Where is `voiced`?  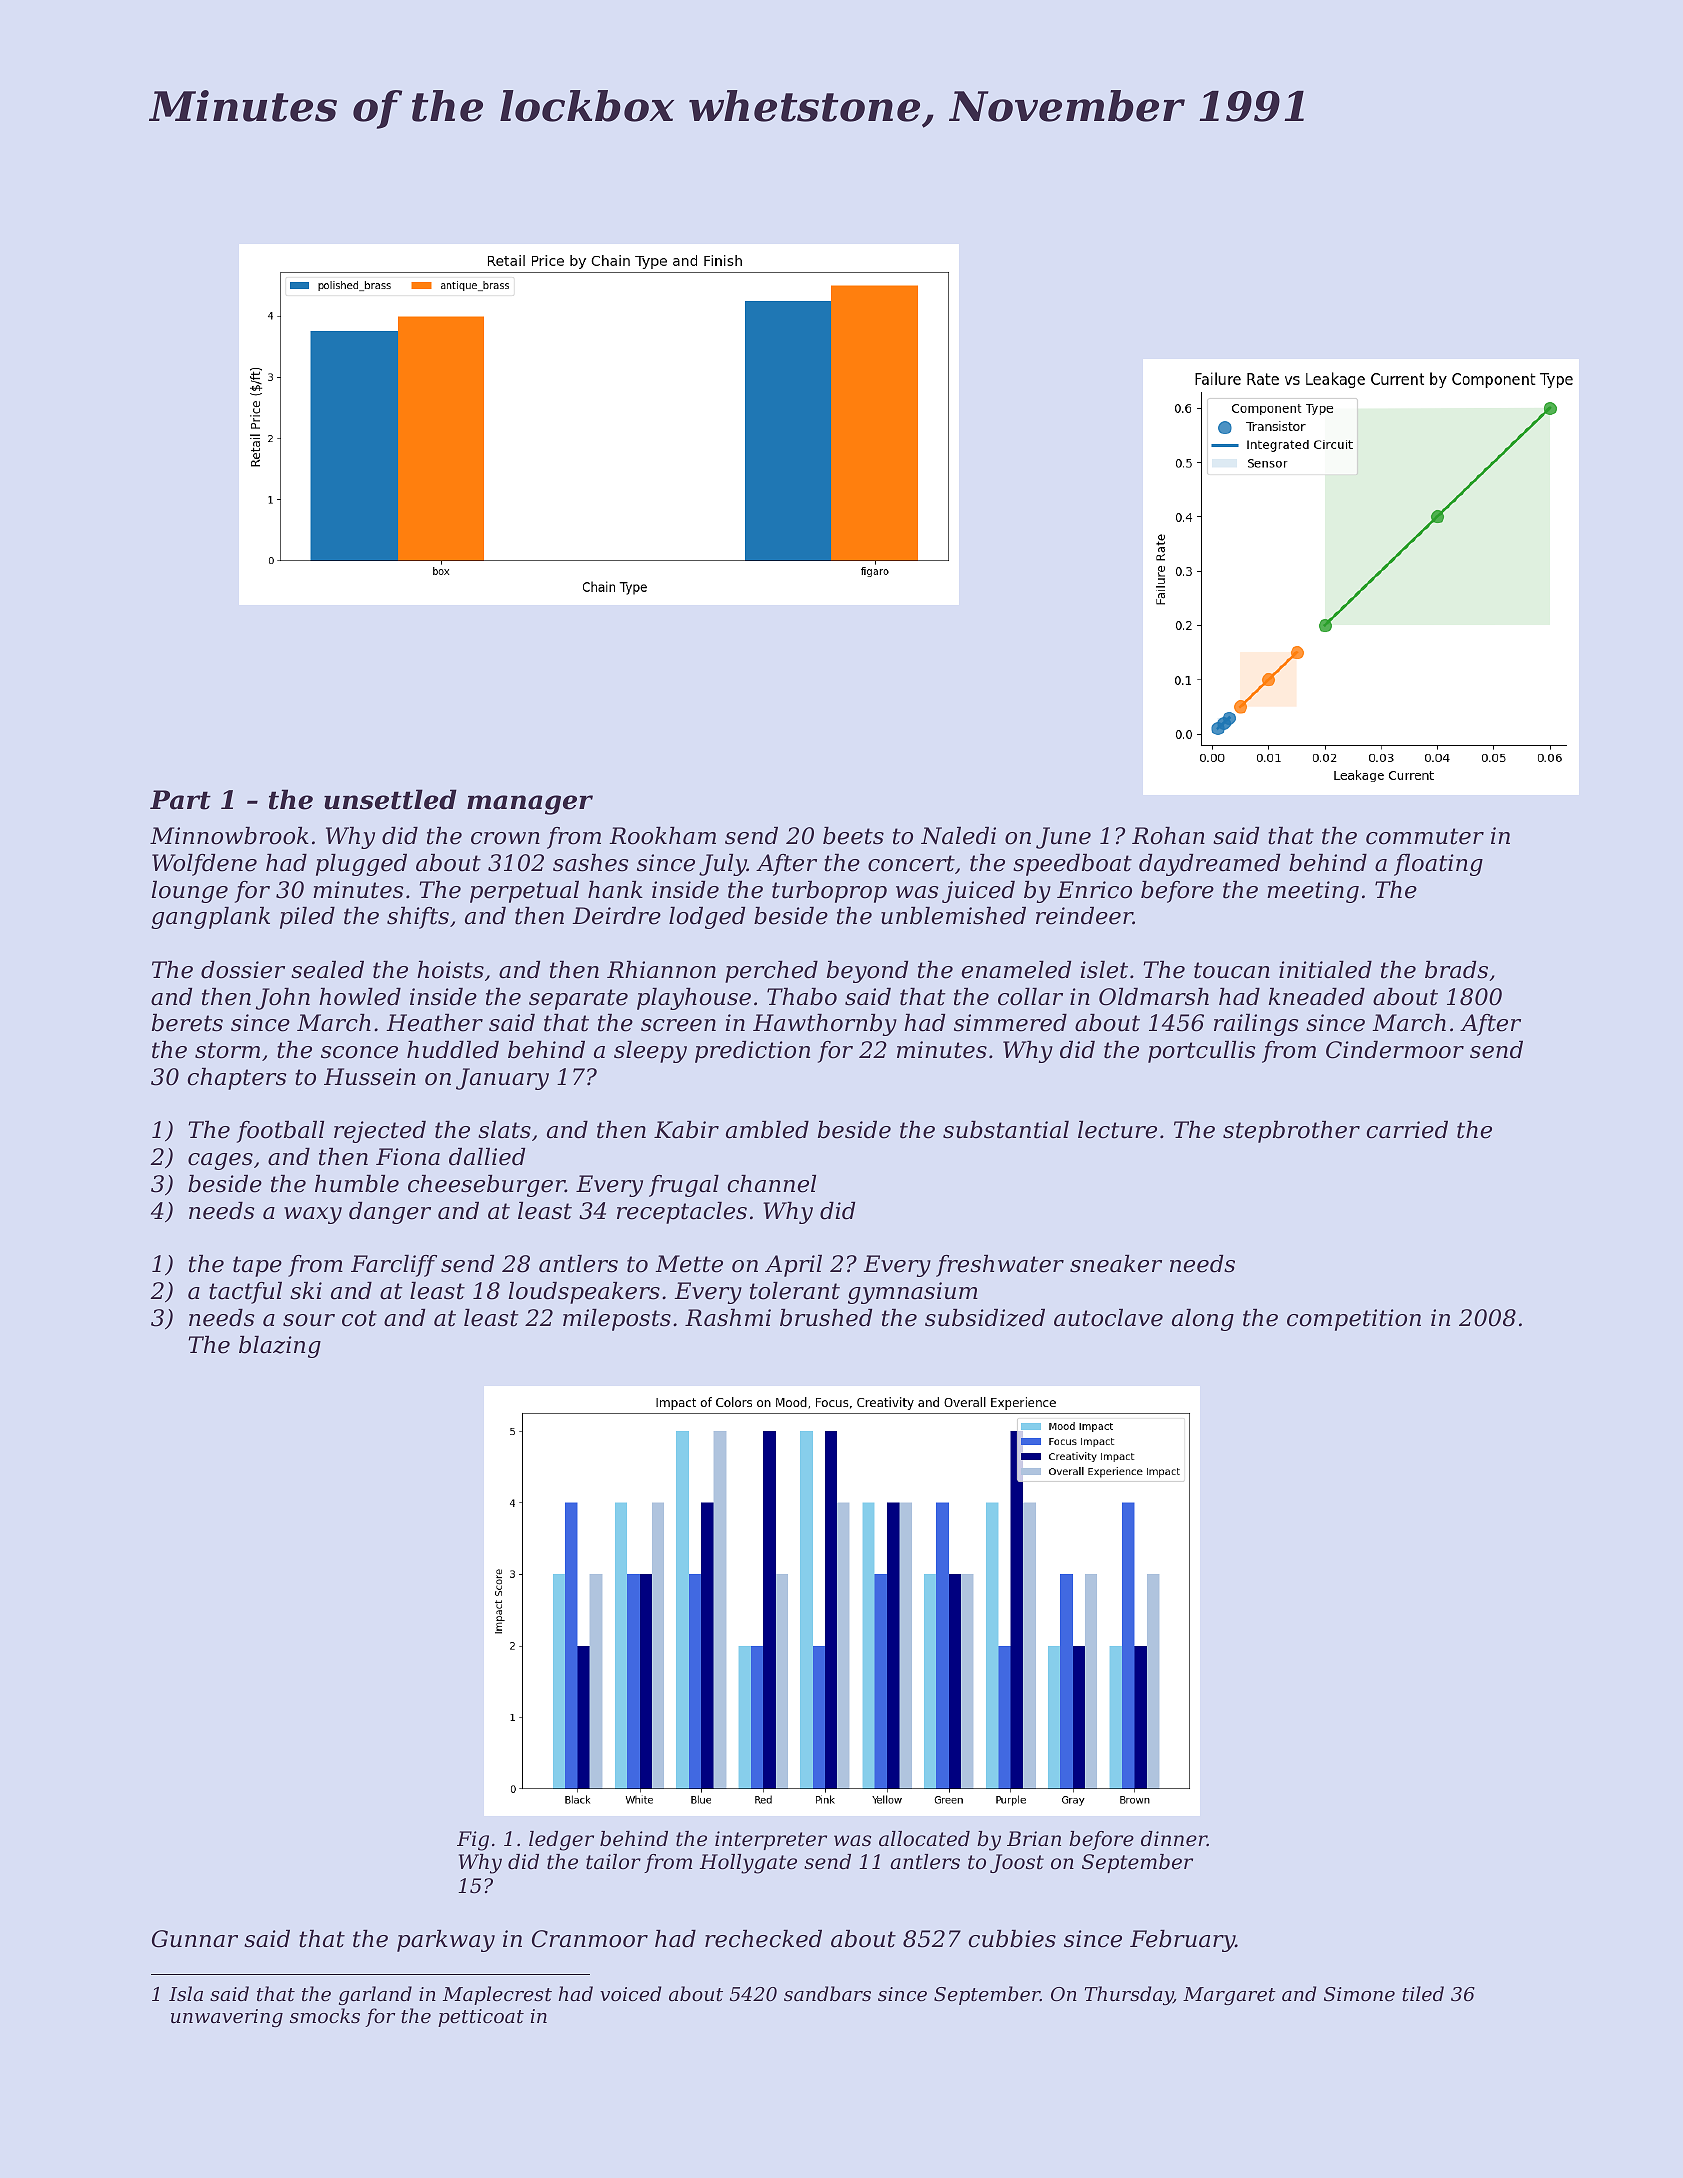
voiced is located at coordinates (630, 1993).
